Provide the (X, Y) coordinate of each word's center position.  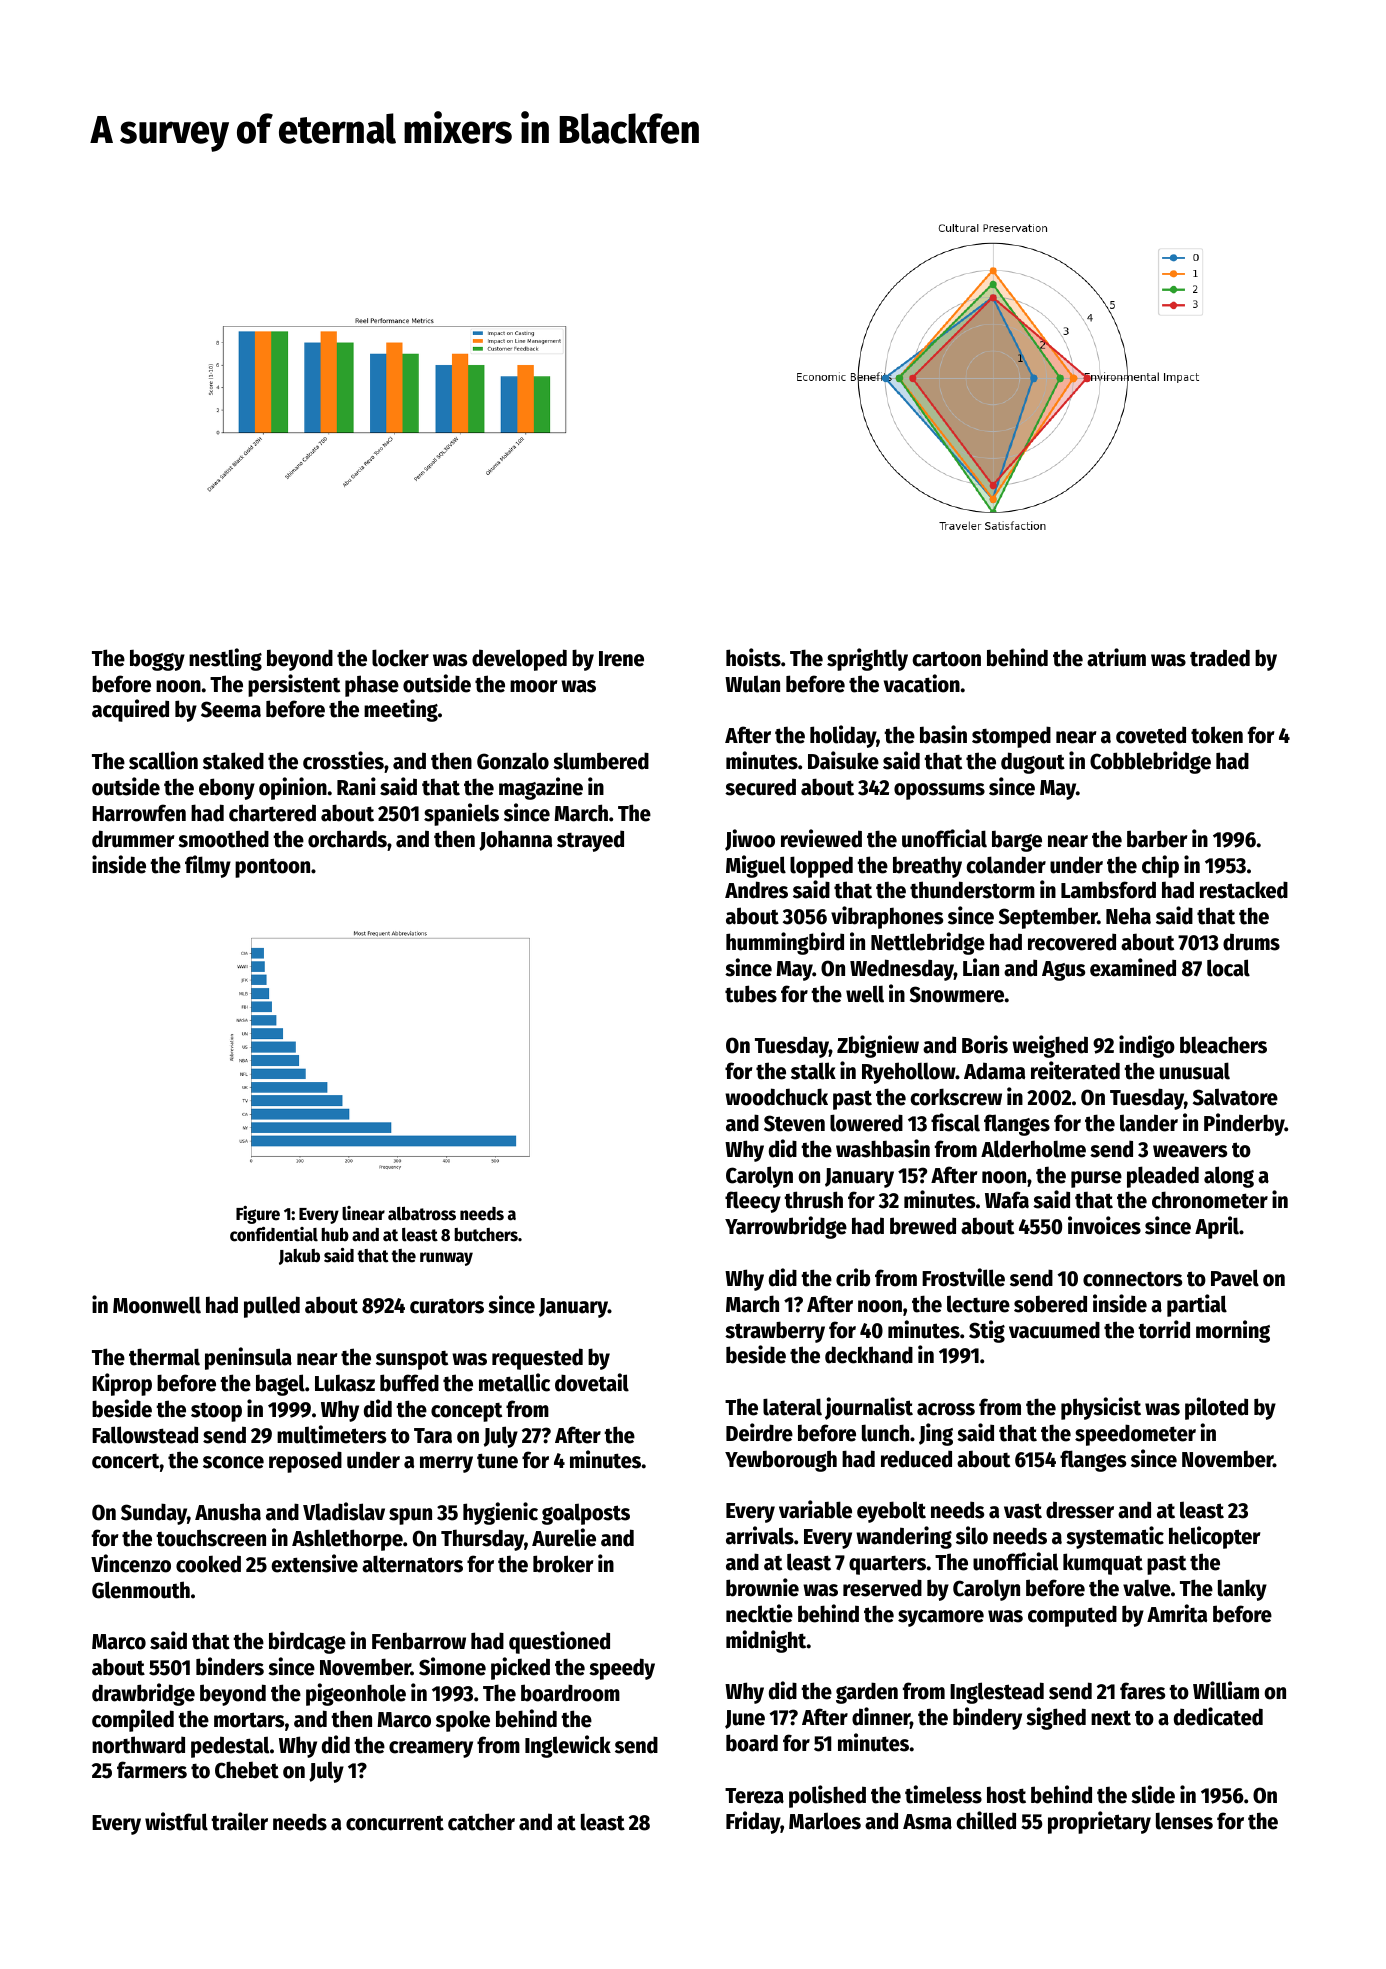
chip (1160, 866)
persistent (294, 685)
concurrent (395, 1823)
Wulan (752, 684)
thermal (164, 1357)
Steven (794, 1123)
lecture (978, 1304)
